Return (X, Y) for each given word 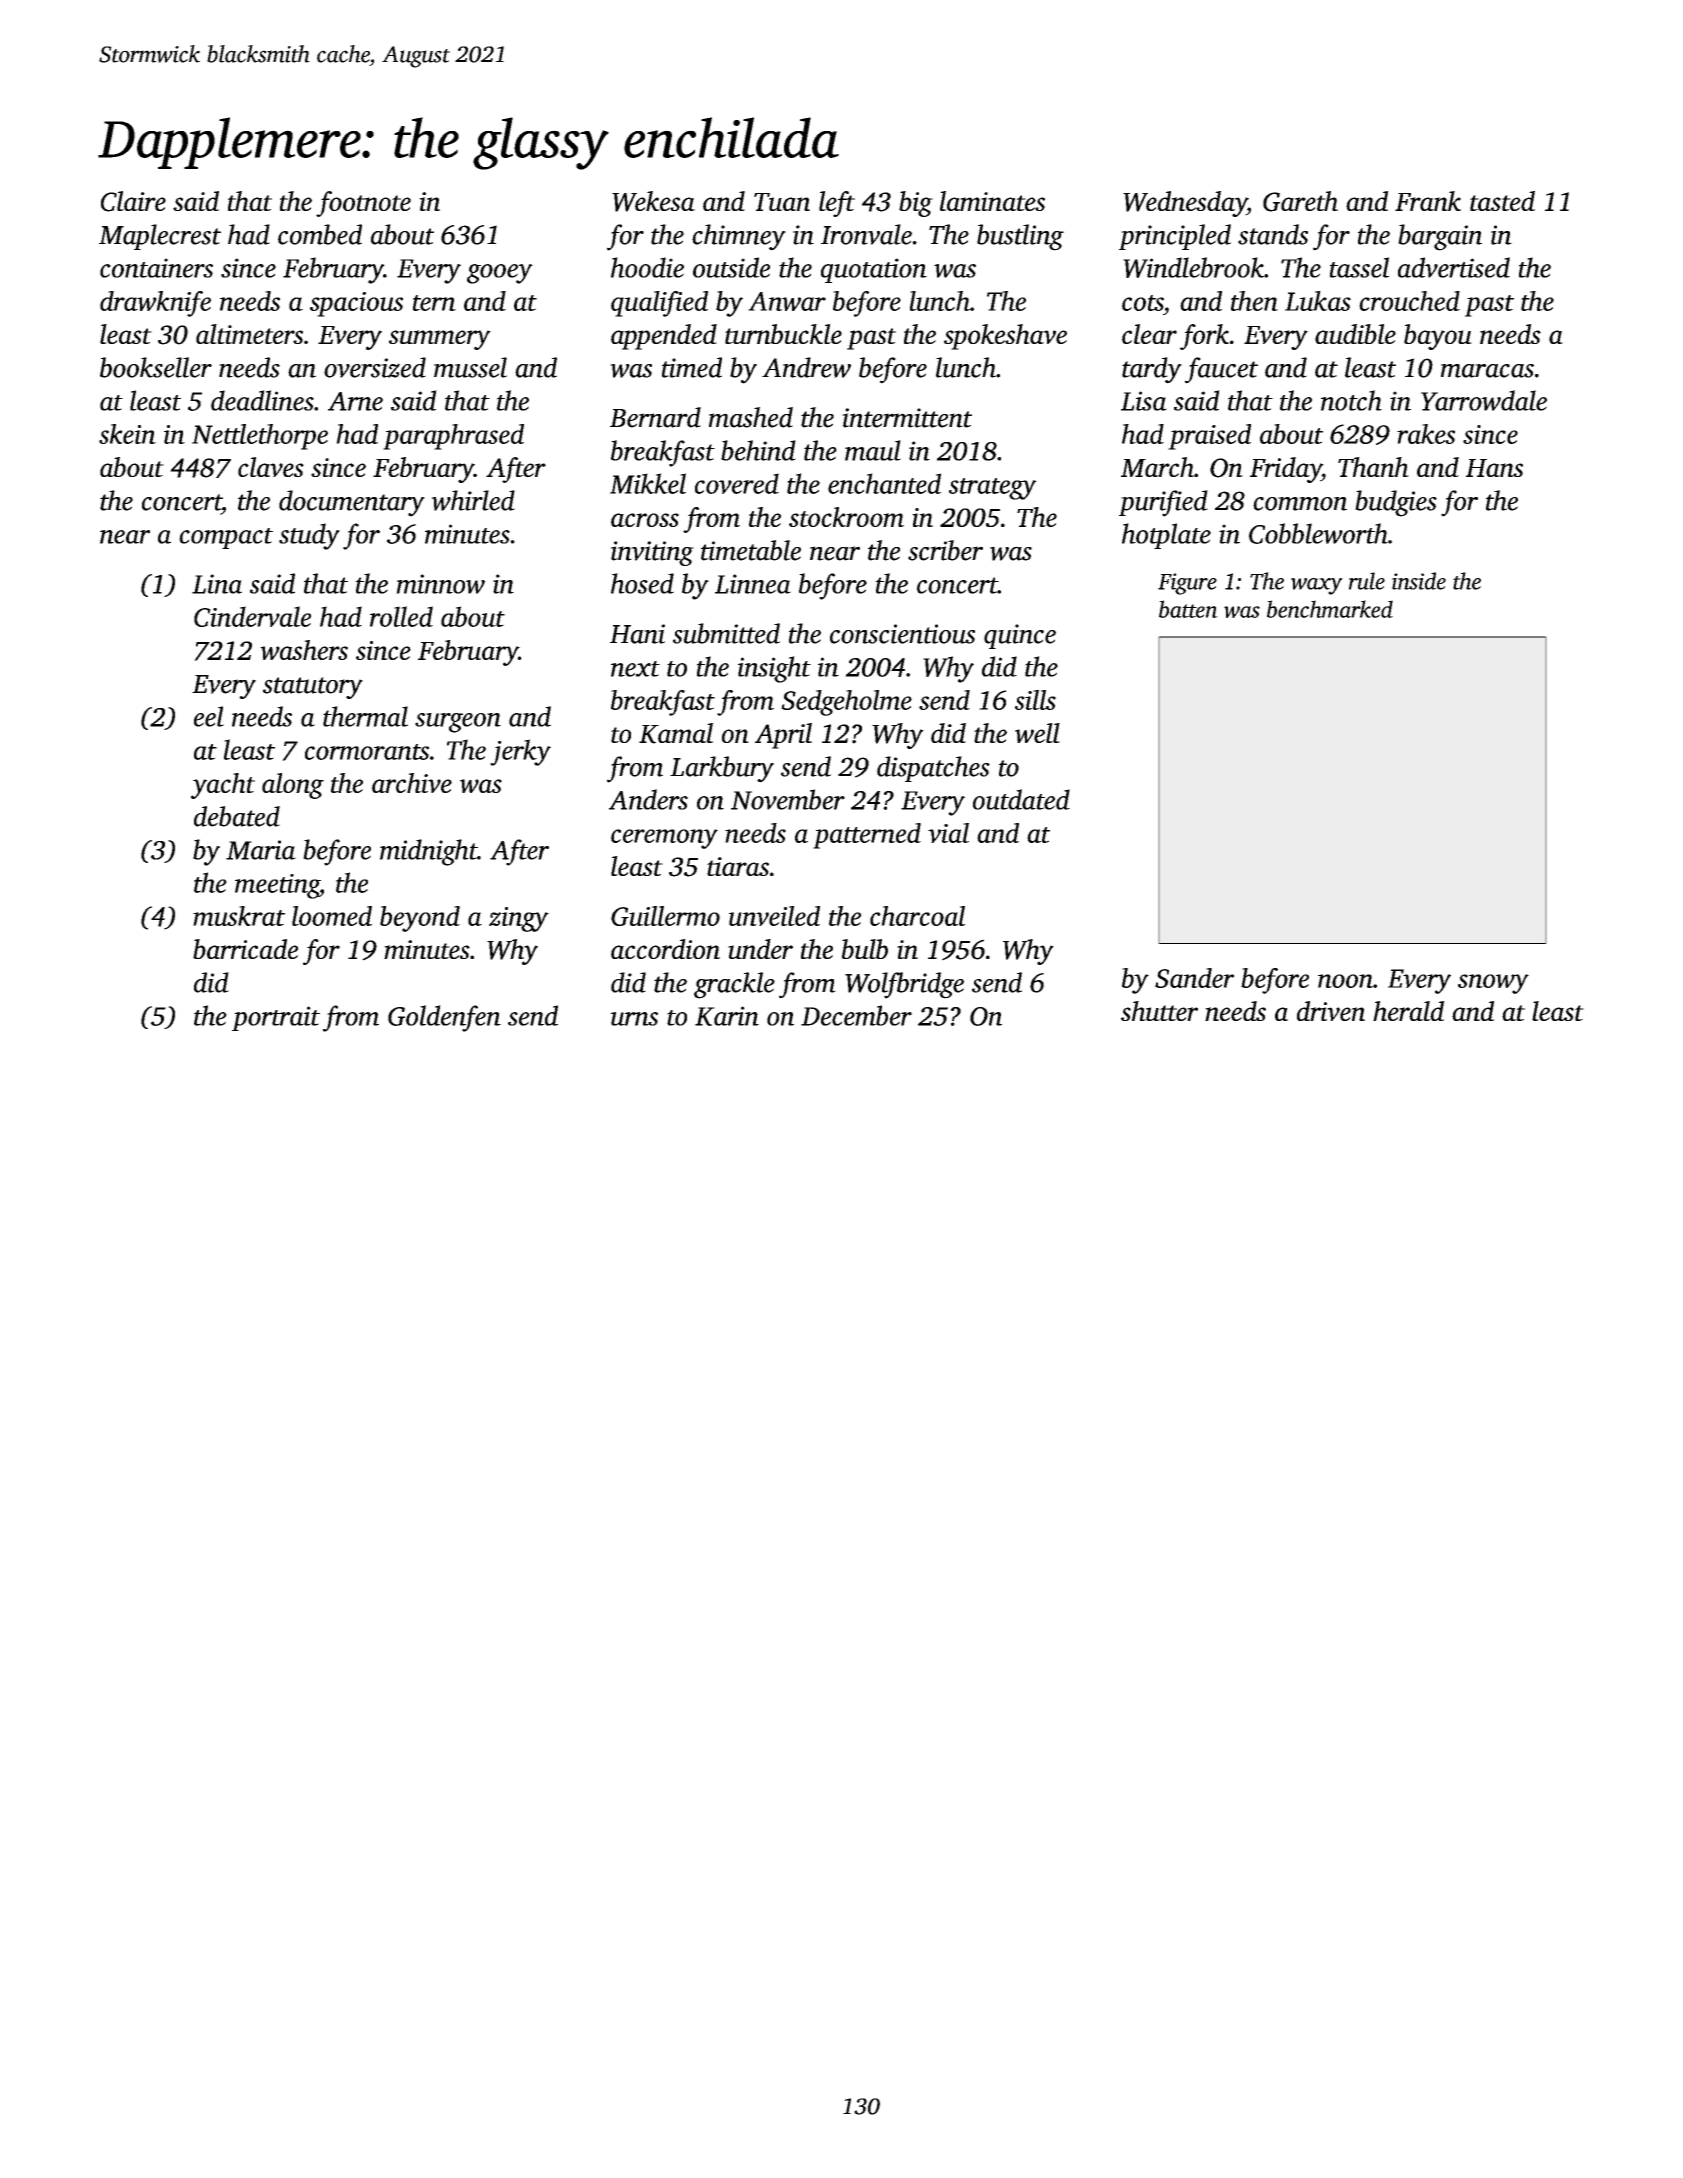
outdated (1021, 799)
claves (271, 467)
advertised (1454, 267)
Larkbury (722, 769)
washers (304, 650)
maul (873, 450)
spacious (356, 304)
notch (1351, 400)
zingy (519, 919)
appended (664, 337)
